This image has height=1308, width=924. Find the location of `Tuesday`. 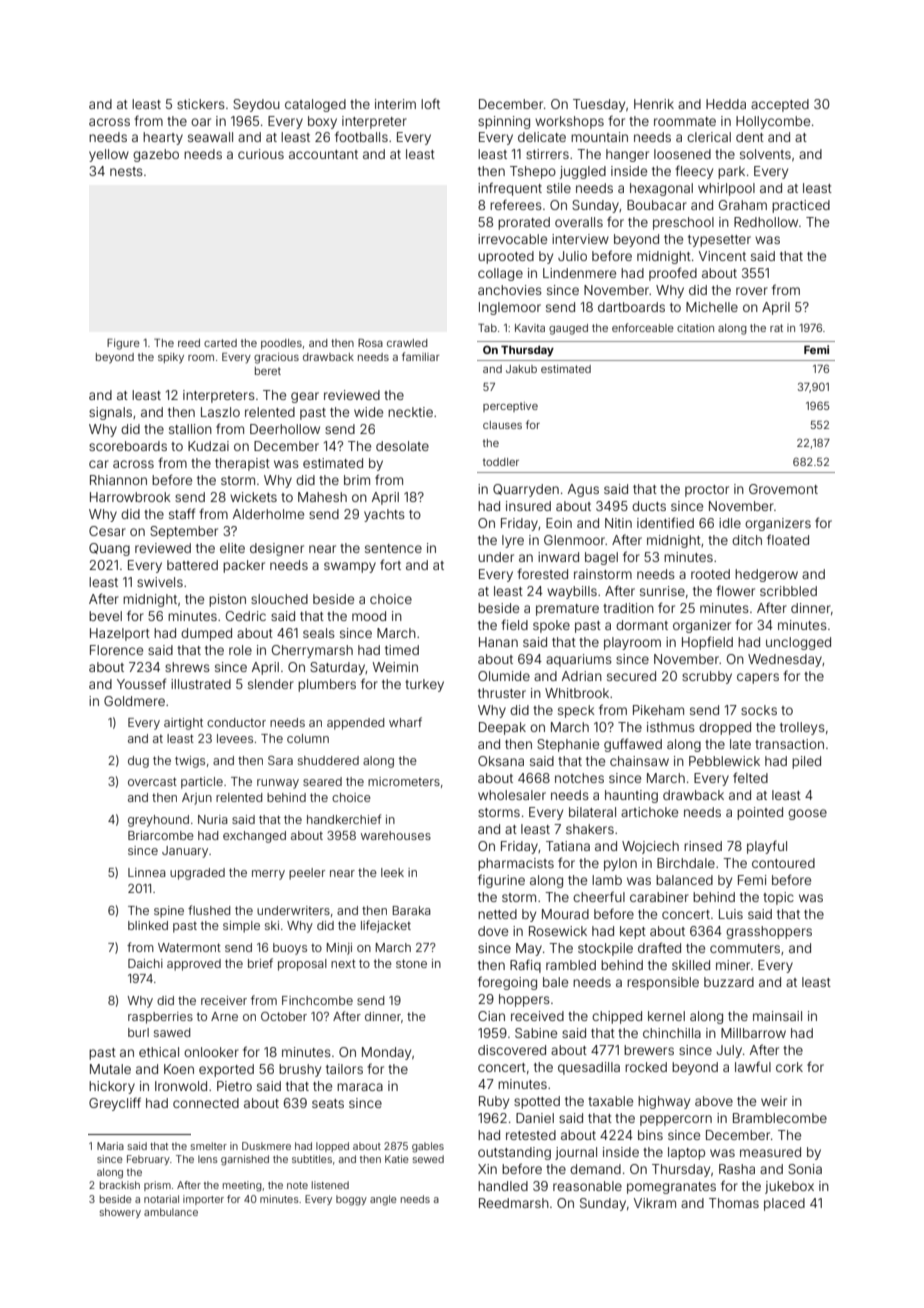

Tuesday is located at coordinates (599, 105).
